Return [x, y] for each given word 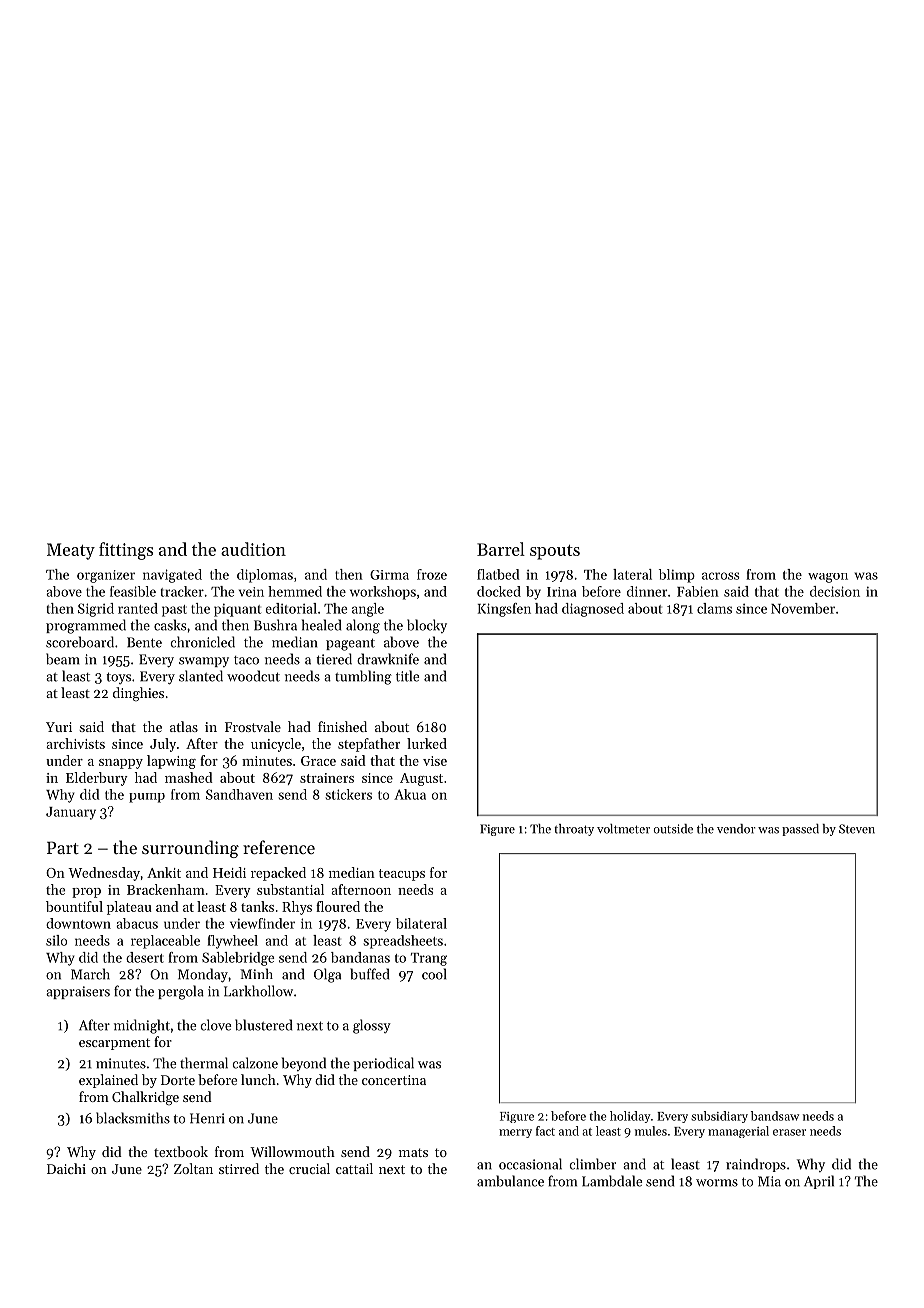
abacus [137, 923]
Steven [857, 829]
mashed [189, 777]
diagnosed [593, 610]
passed [800, 830]
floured [338, 906]
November [803, 608]
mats [413, 1152]
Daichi [66, 1168]
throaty [574, 830]
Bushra [275, 625]
